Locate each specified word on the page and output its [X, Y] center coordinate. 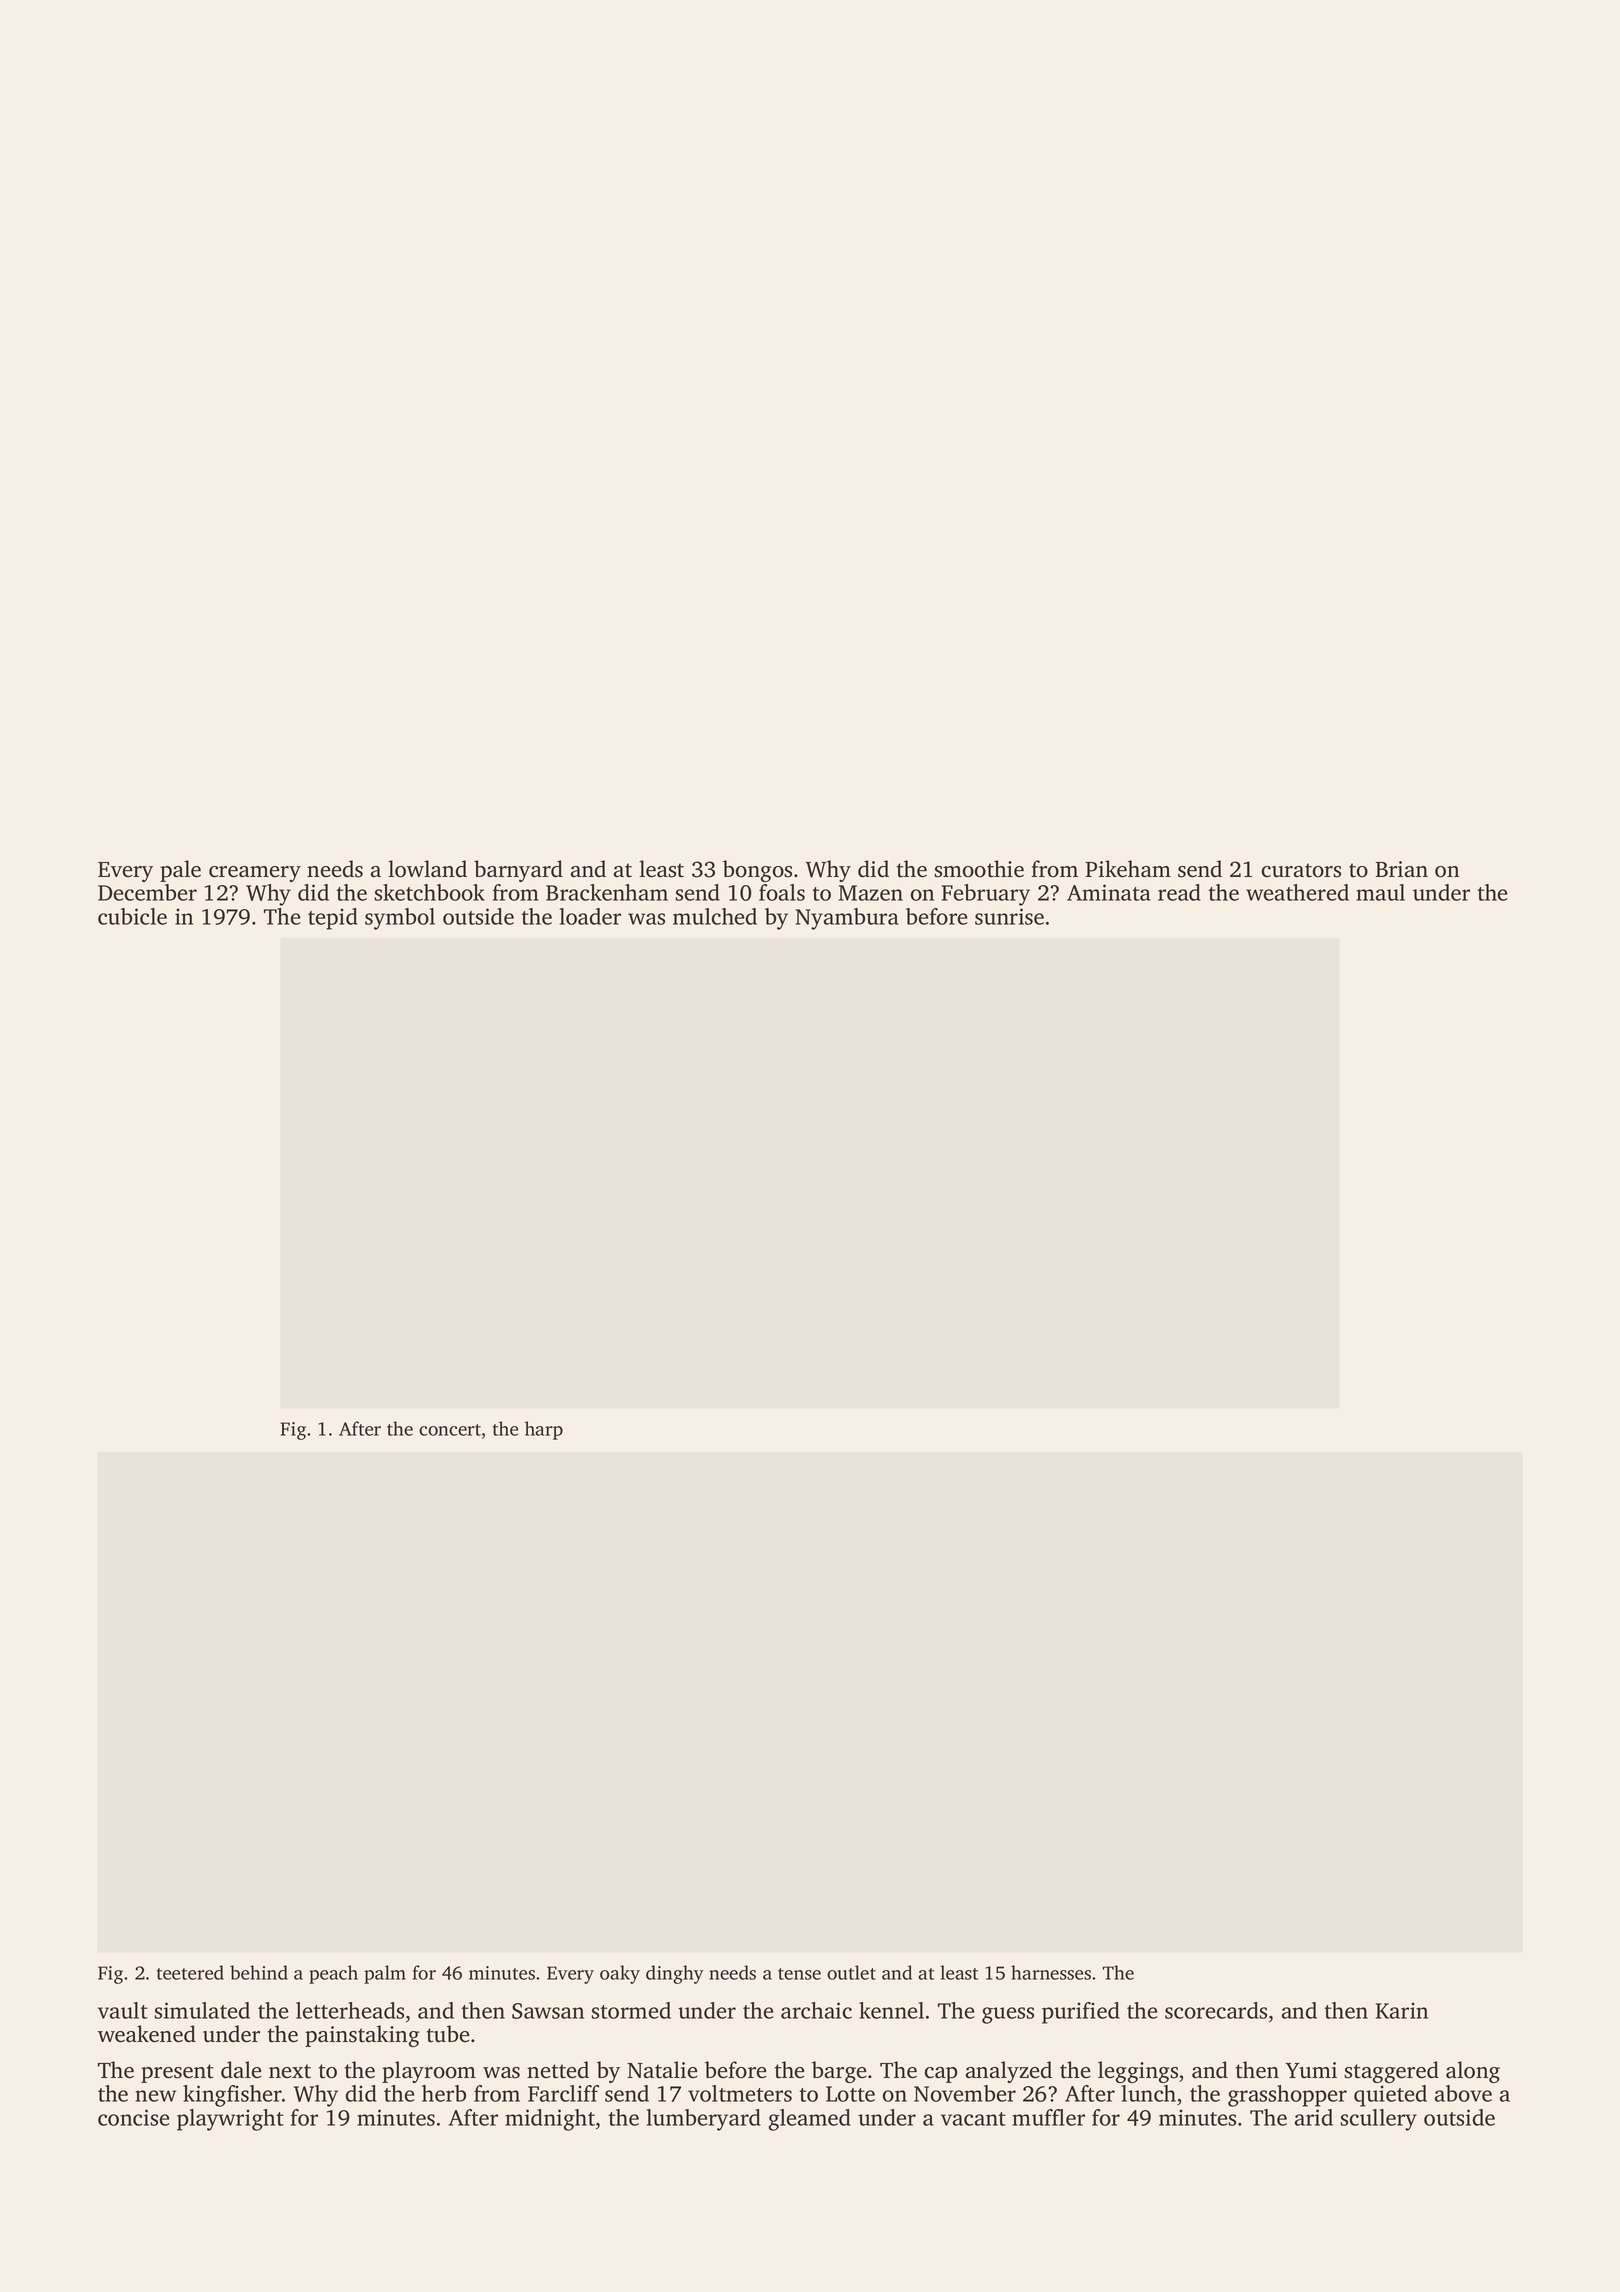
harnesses [1051, 1972]
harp [544, 1430]
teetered [190, 1972]
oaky [620, 1974]
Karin [1402, 2010]
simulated [202, 2010]
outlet [851, 1972]
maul [1380, 892]
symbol [400, 919]
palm [385, 1974]
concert [450, 1430]
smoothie [979, 869]
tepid [333, 919]
